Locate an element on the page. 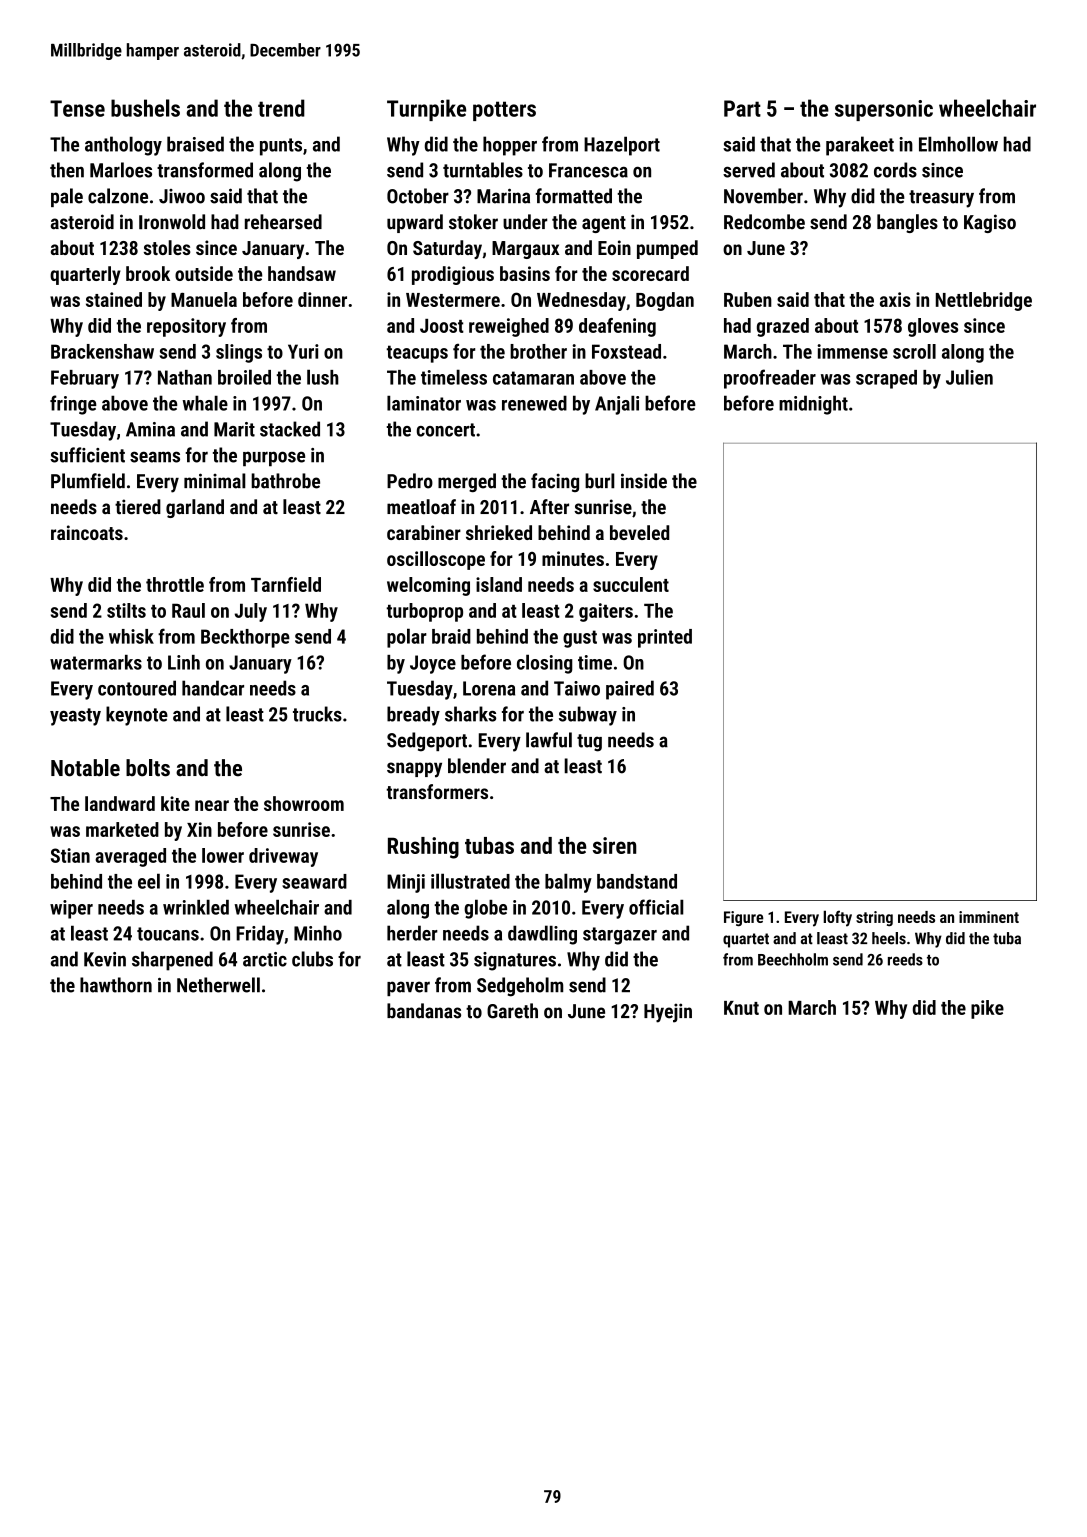 The image size is (1087, 1537). Francesca is located at coordinates (588, 170).
